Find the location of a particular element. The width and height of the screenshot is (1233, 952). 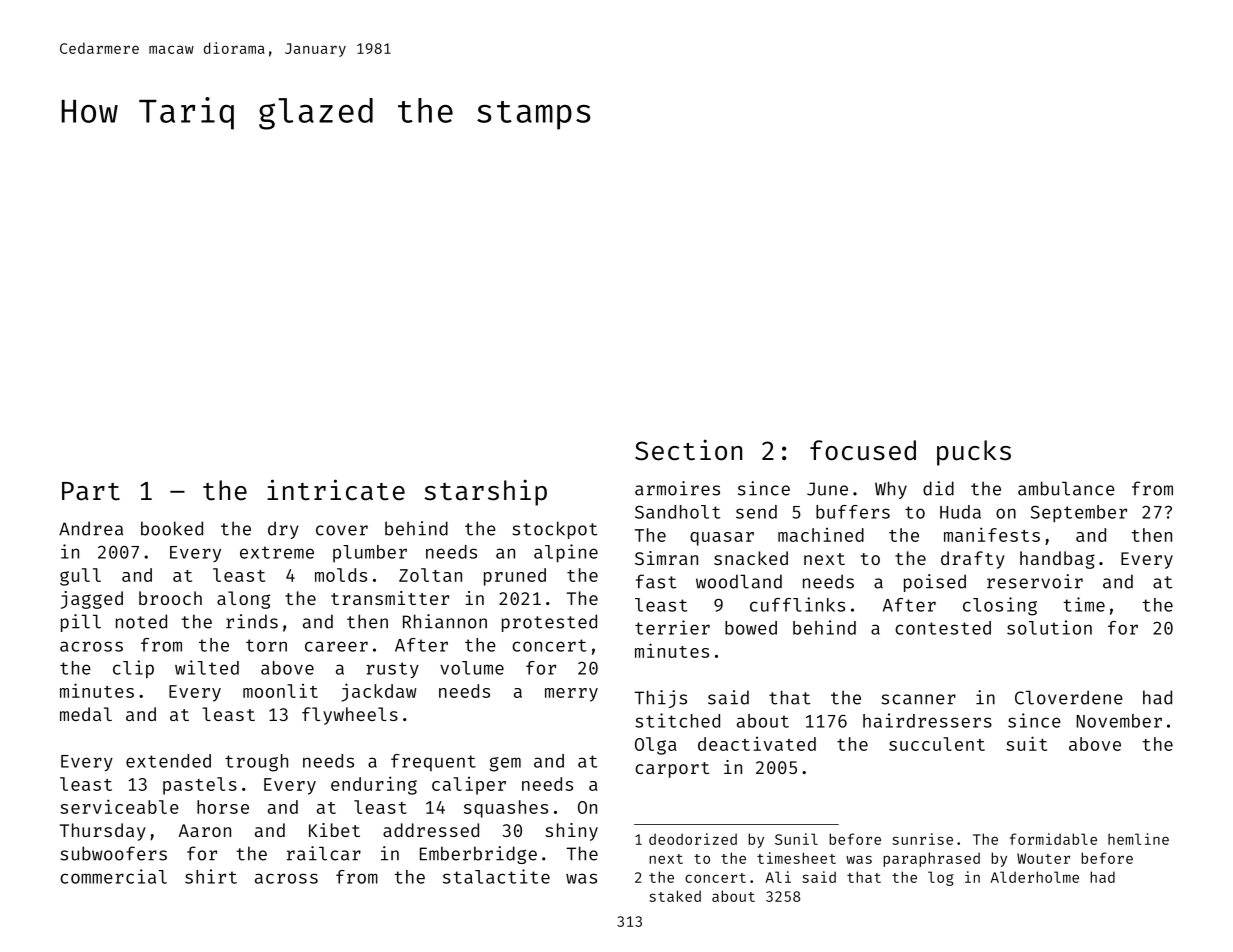

succulent is located at coordinates (937, 744).
